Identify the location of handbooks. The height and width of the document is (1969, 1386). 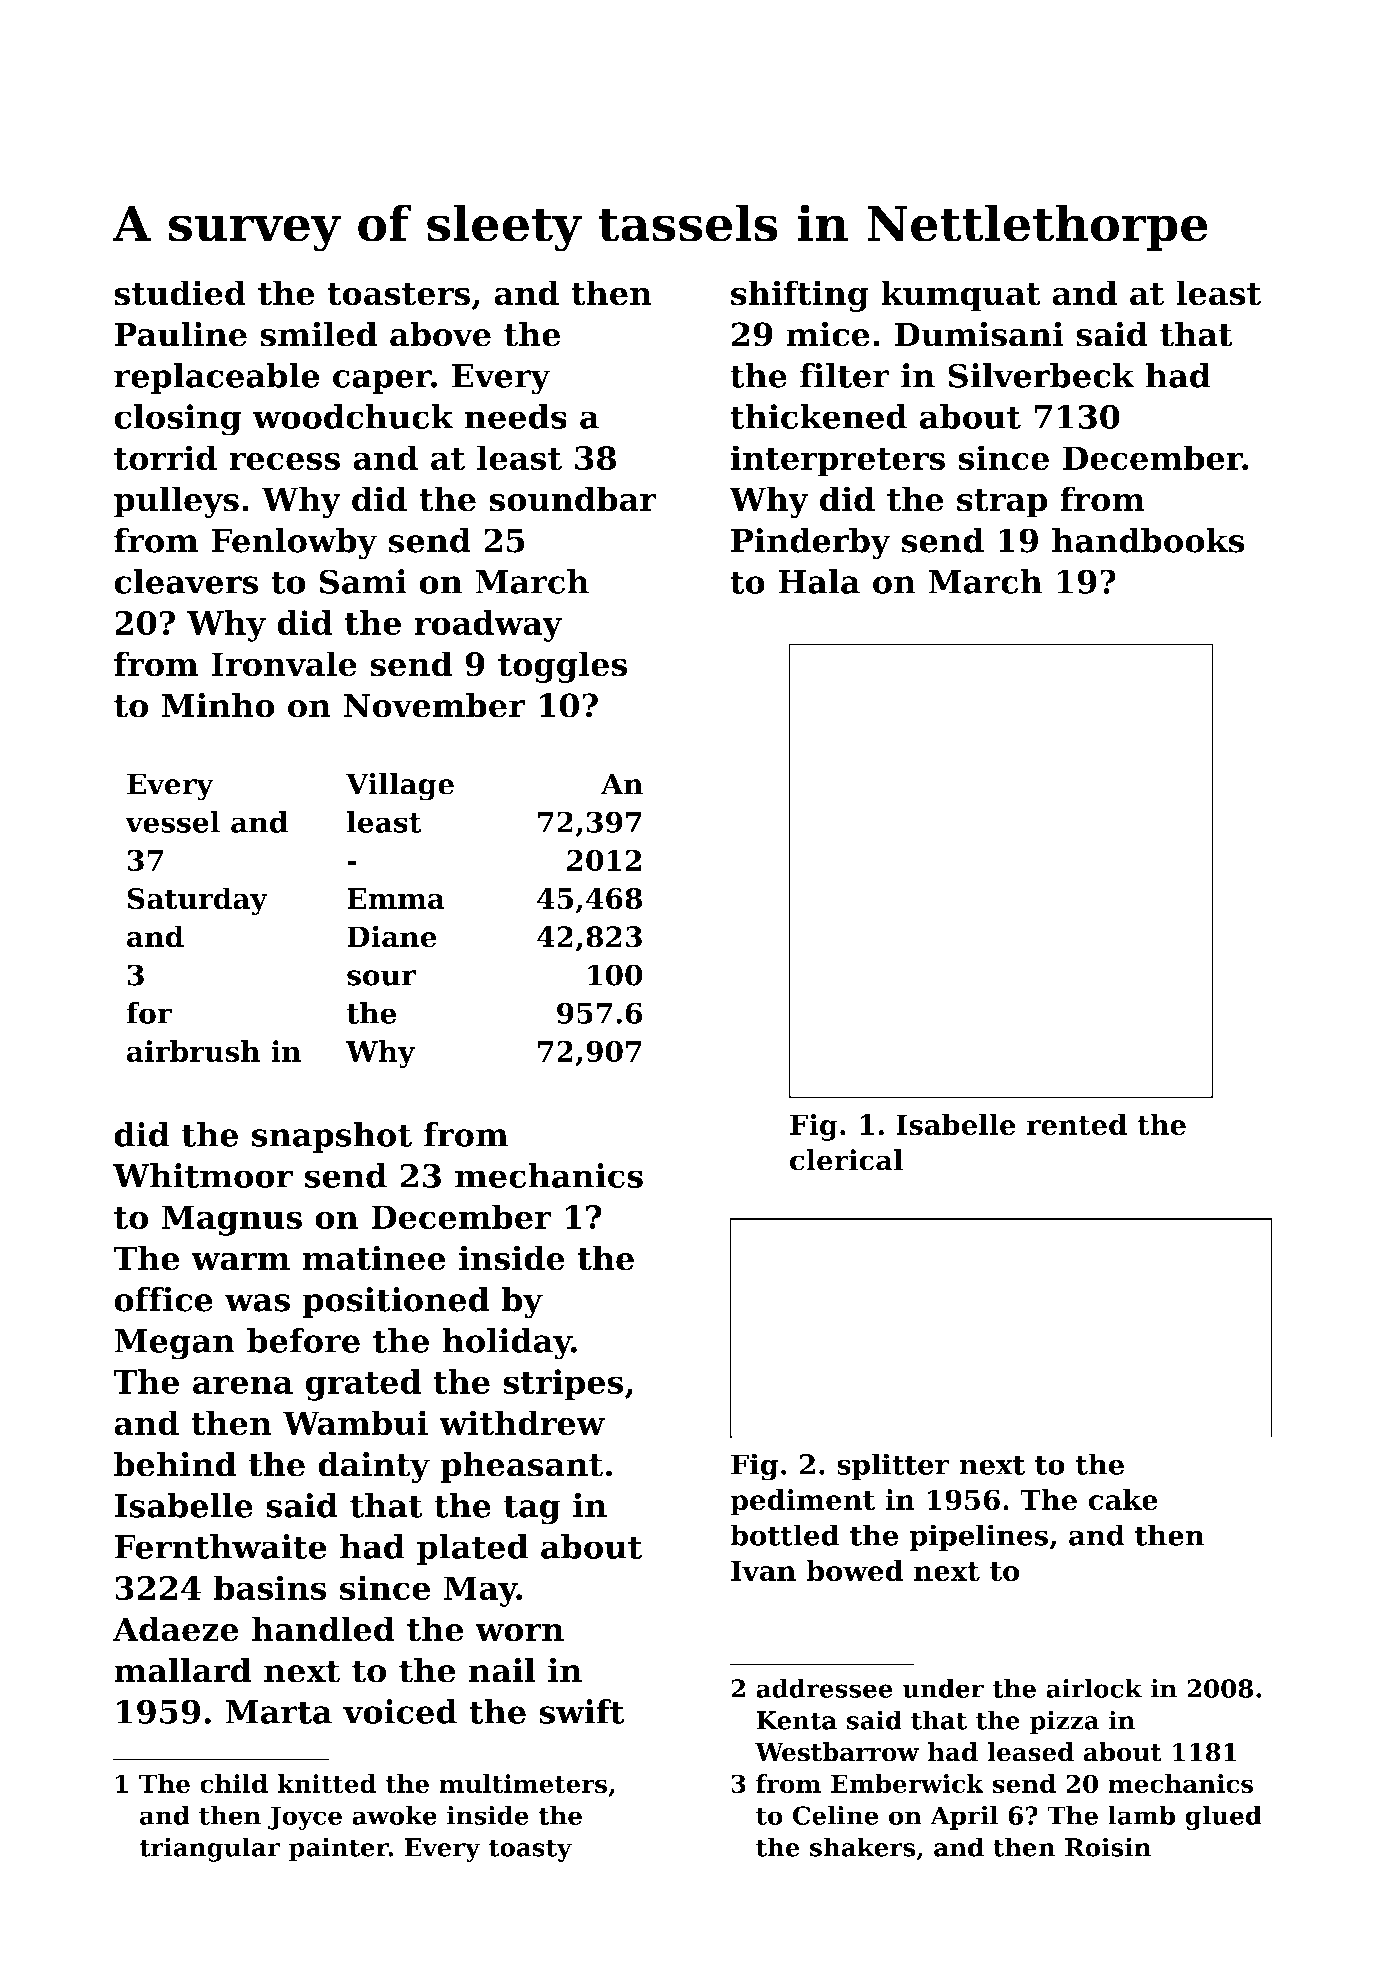
(1148, 540).
